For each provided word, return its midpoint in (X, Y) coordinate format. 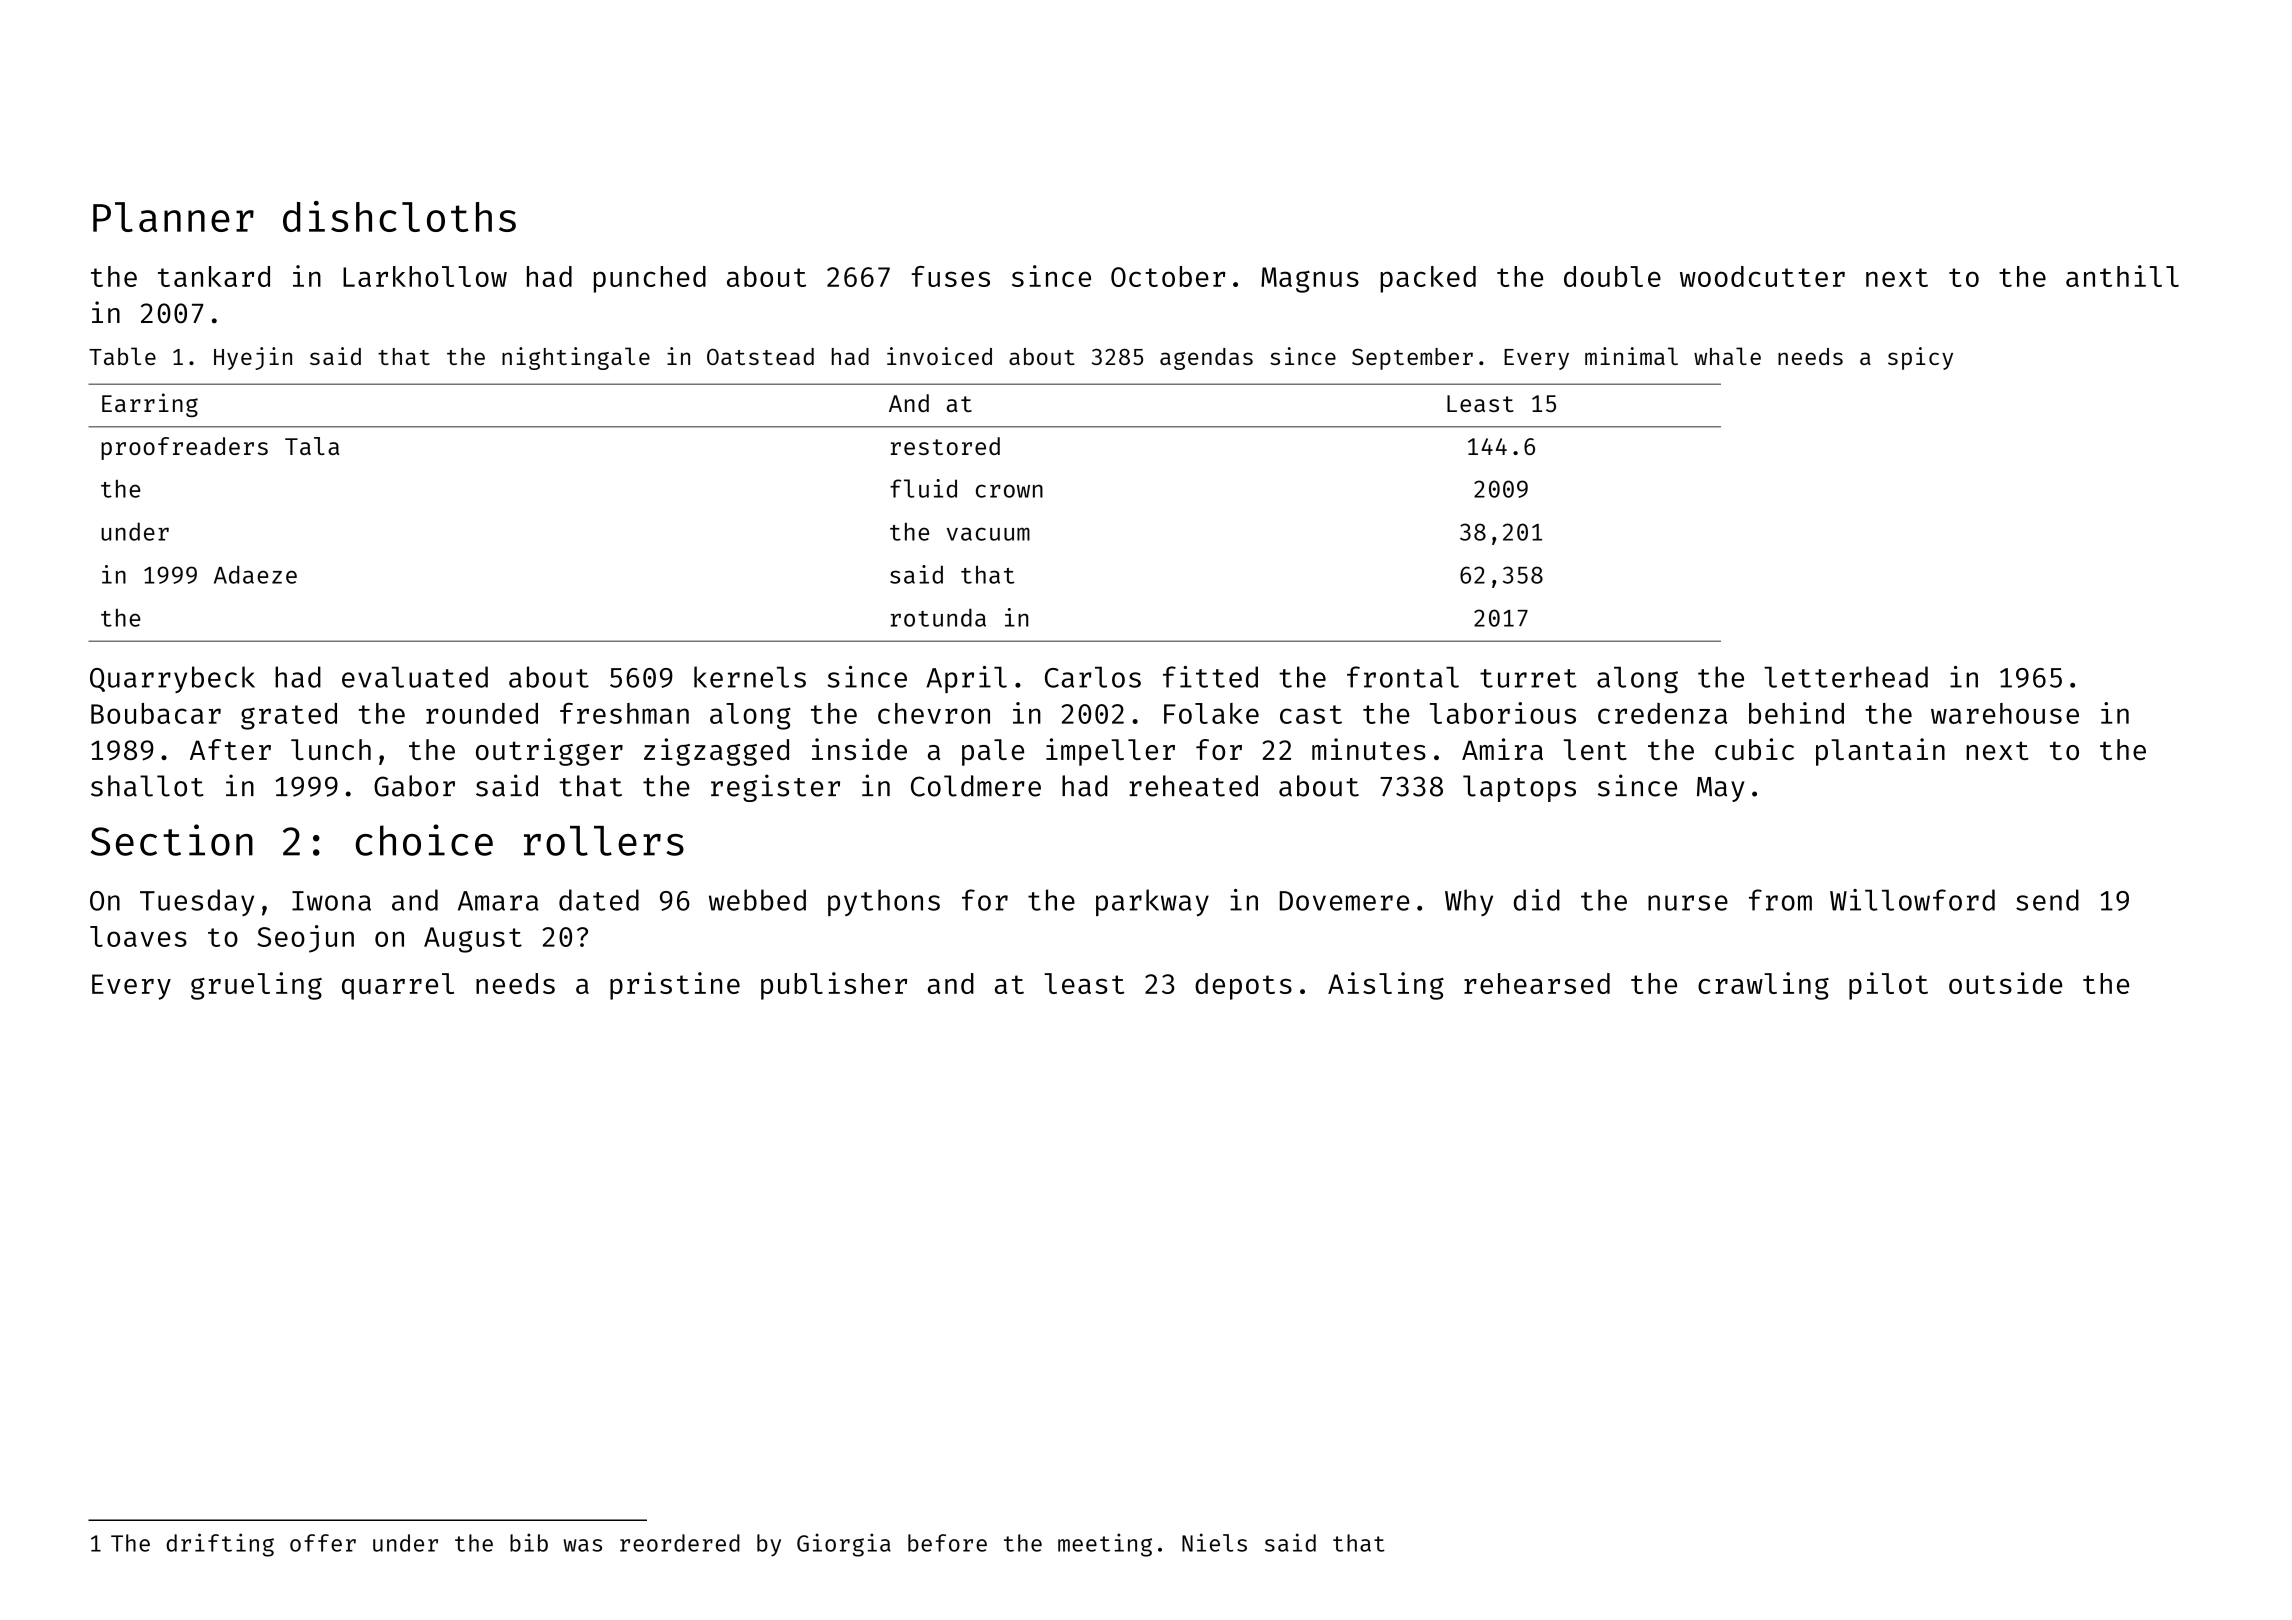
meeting (1105, 1545)
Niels (1214, 1542)
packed (1428, 279)
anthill (2122, 276)
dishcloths (399, 216)
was (583, 1545)
